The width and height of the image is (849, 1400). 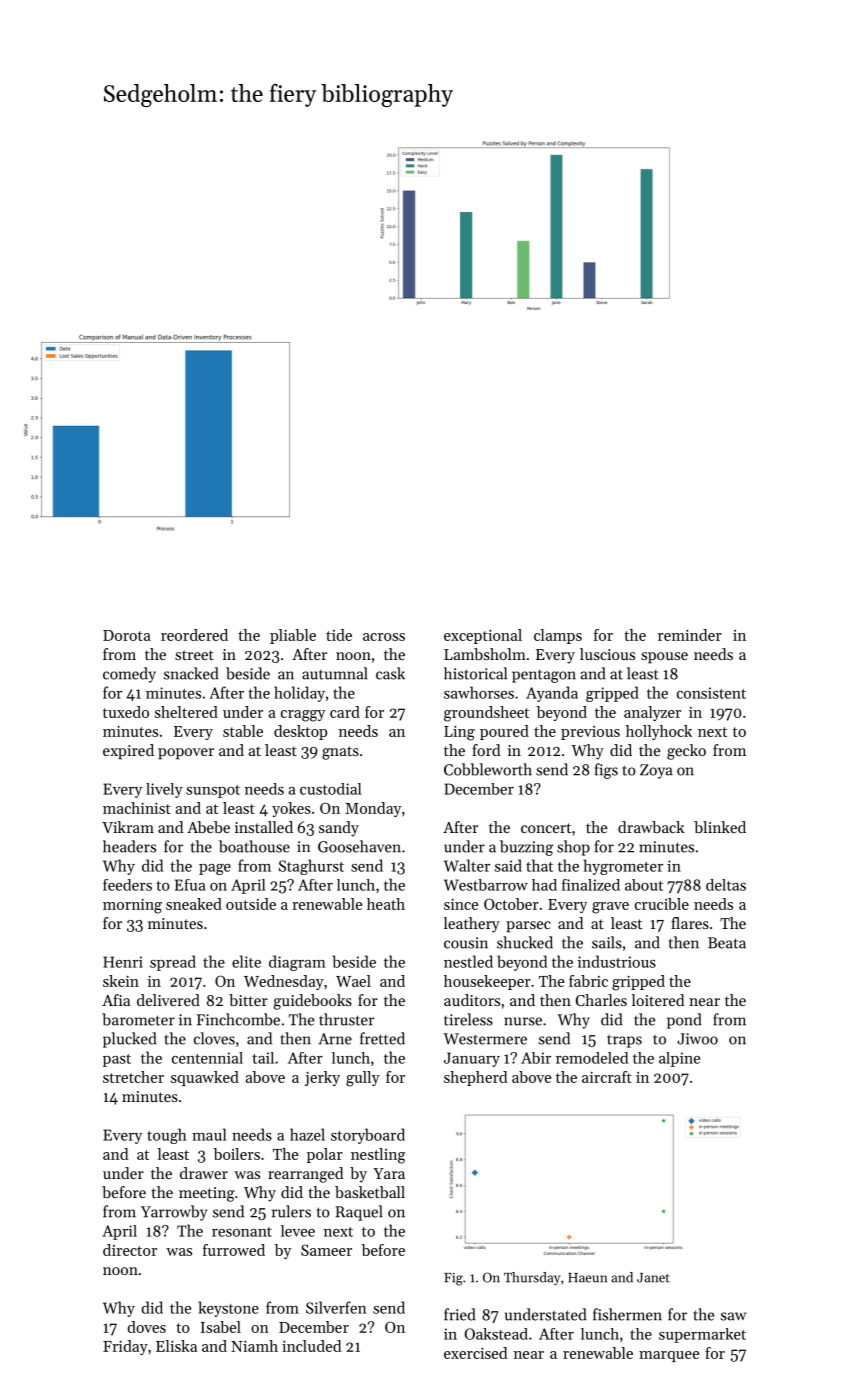 I want to click on sails, so click(x=607, y=942).
